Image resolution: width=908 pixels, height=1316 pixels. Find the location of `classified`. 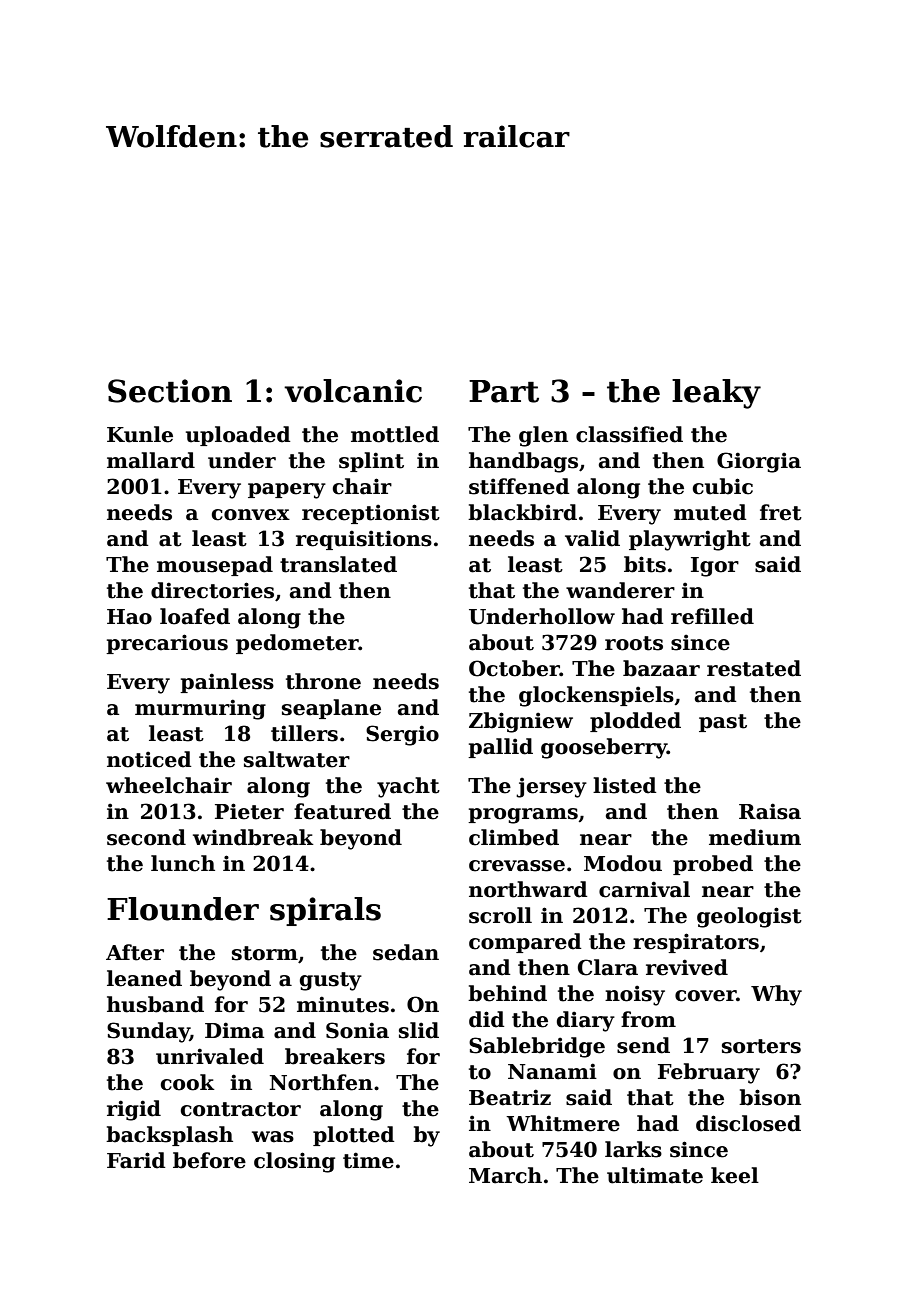

classified is located at coordinates (629, 434).
